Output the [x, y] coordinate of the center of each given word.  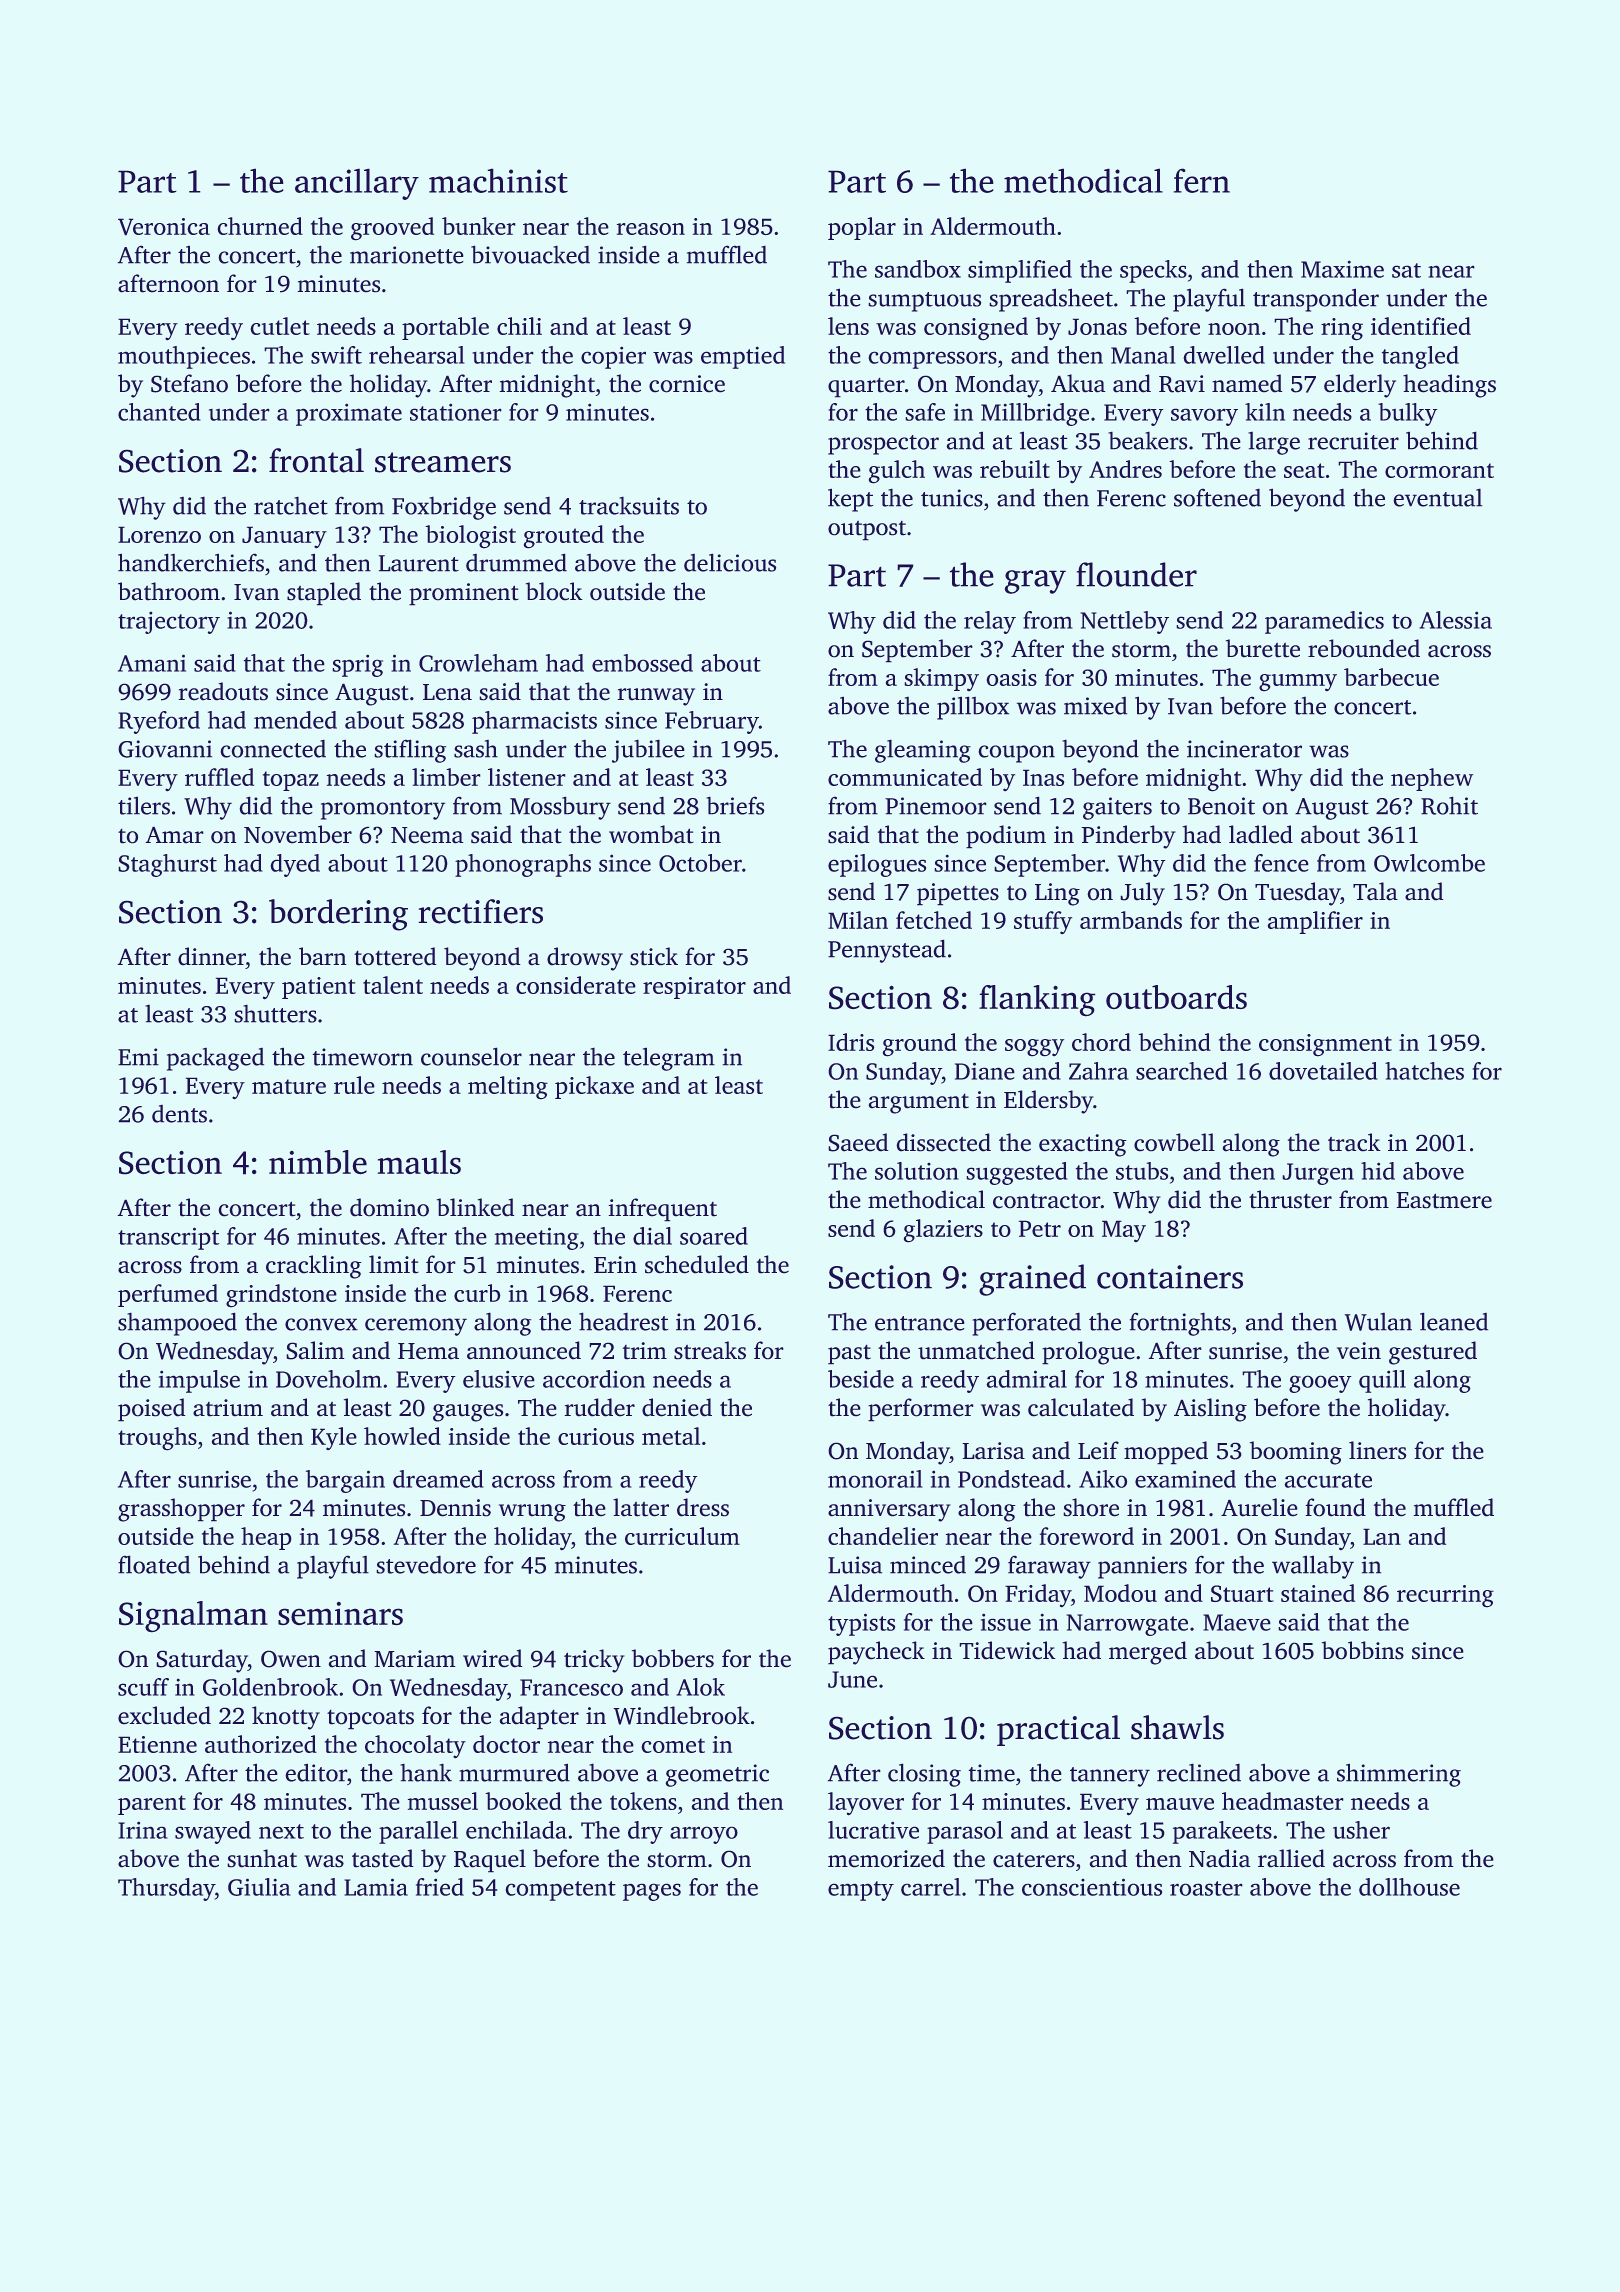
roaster [1206, 1888]
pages [652, 1892]
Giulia [259, 1887]
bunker [478, 226]
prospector [883, 445]
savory [1204, 417]
